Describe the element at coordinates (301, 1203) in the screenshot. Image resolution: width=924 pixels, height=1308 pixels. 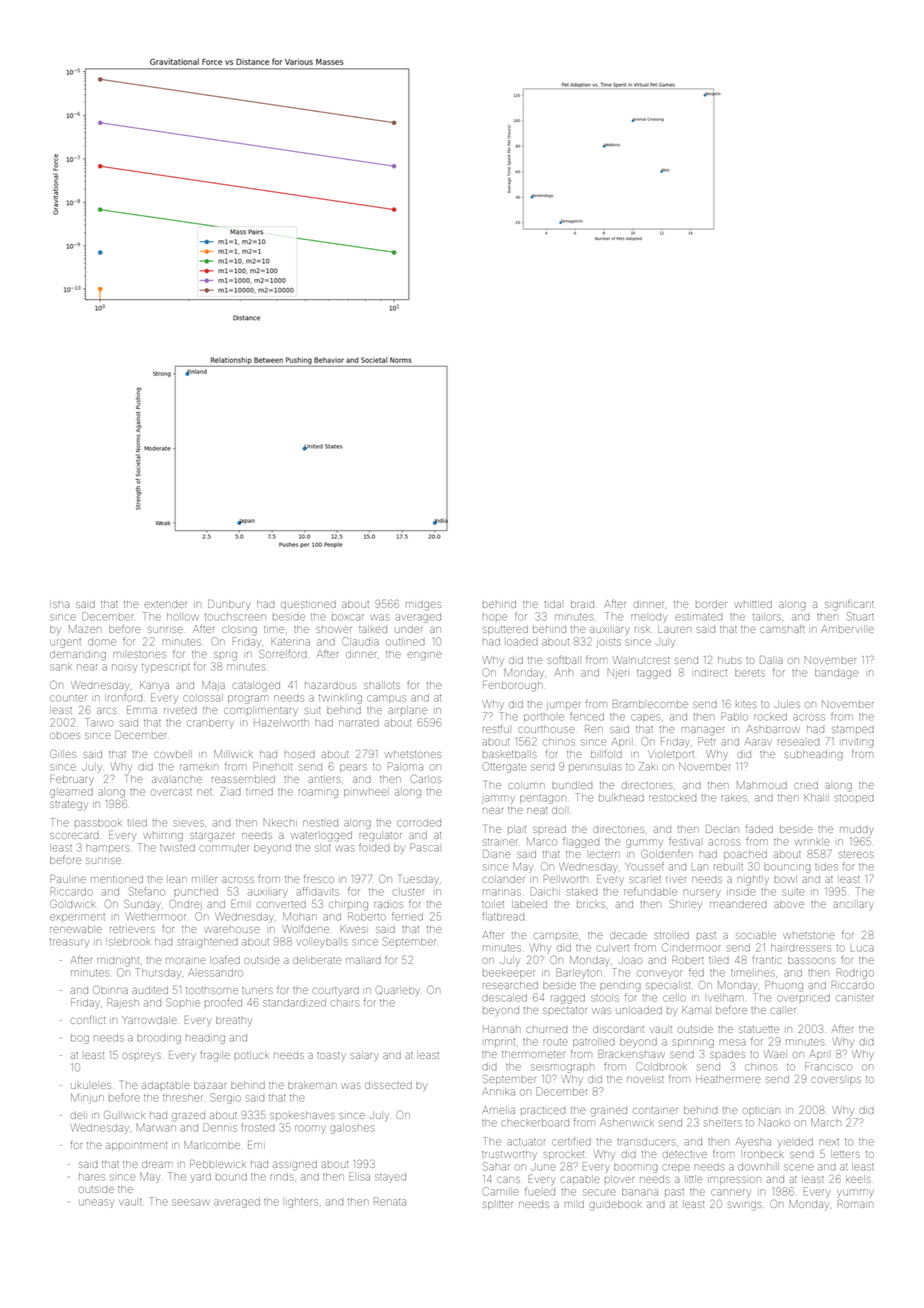
I see `lighters` at that location.
